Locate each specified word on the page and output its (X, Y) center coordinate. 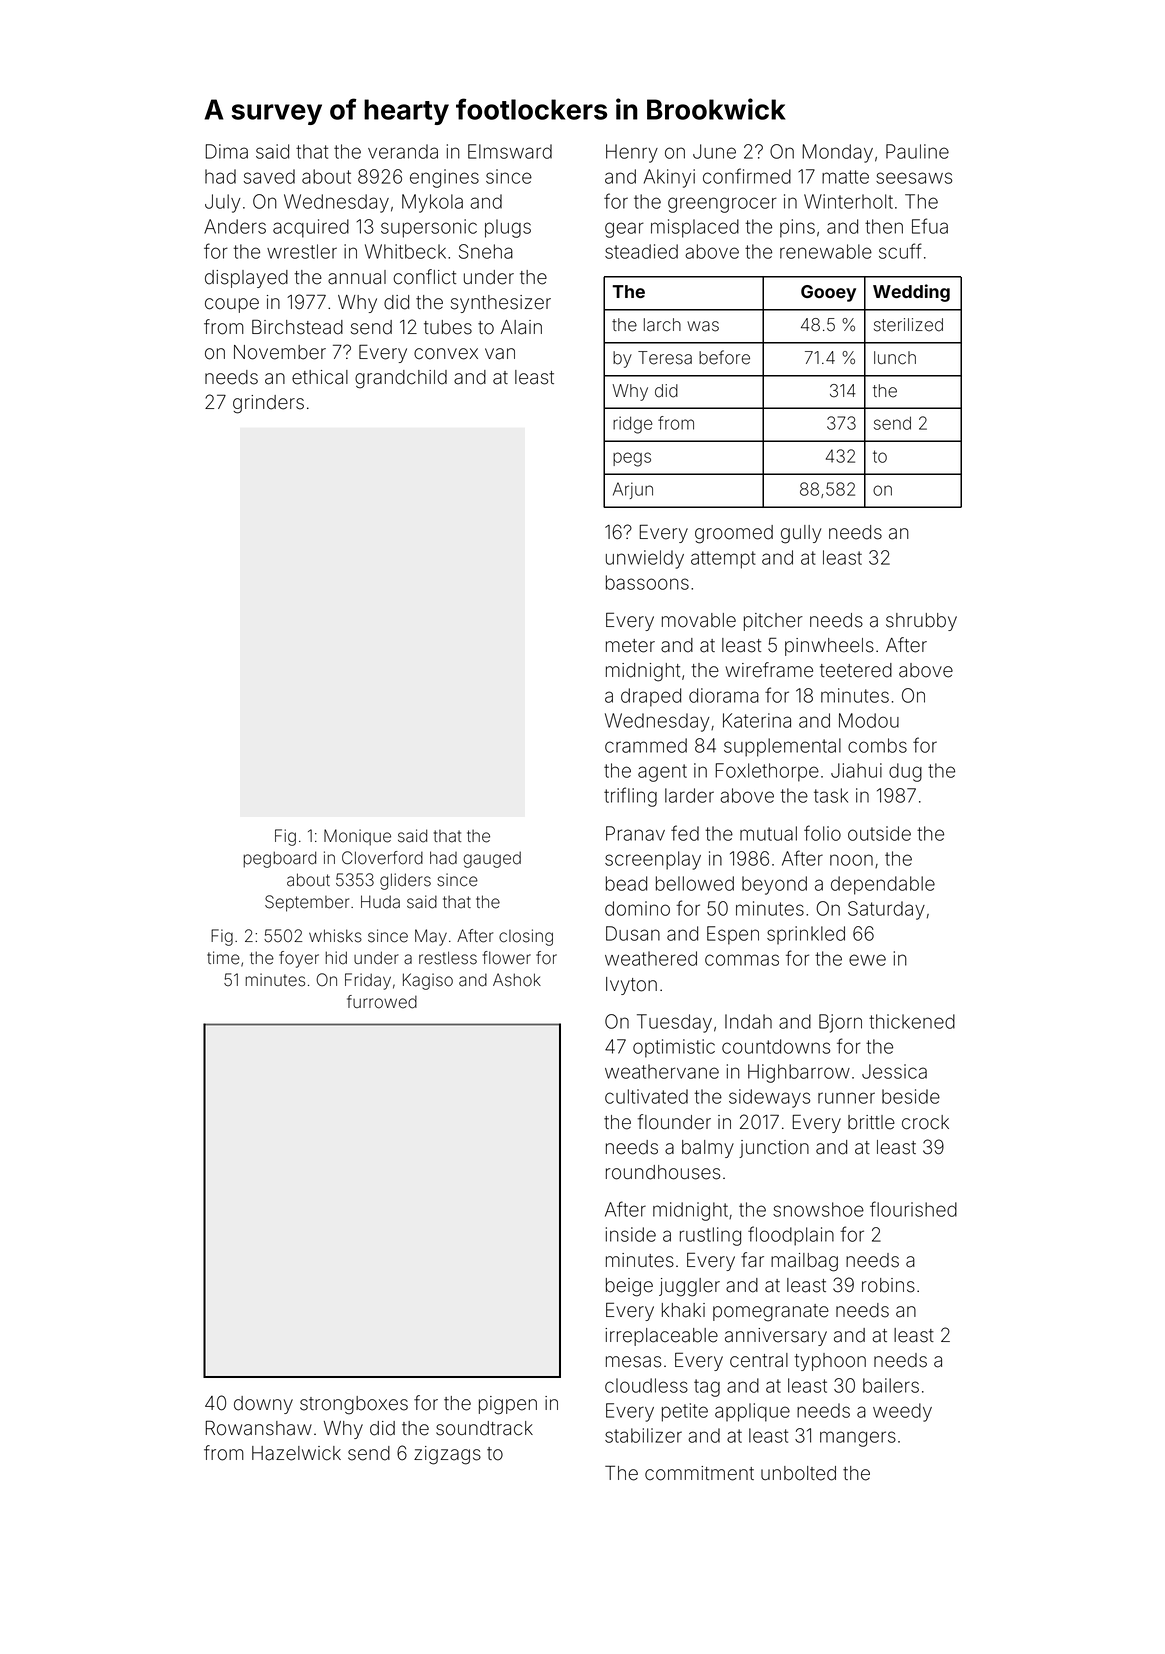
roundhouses (663, 1172)
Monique (357, 837)
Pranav (635, 833)
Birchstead (297, 327)
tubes (448, 327)
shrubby (921, 622)
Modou (869, 720)
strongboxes (354, 1405)
